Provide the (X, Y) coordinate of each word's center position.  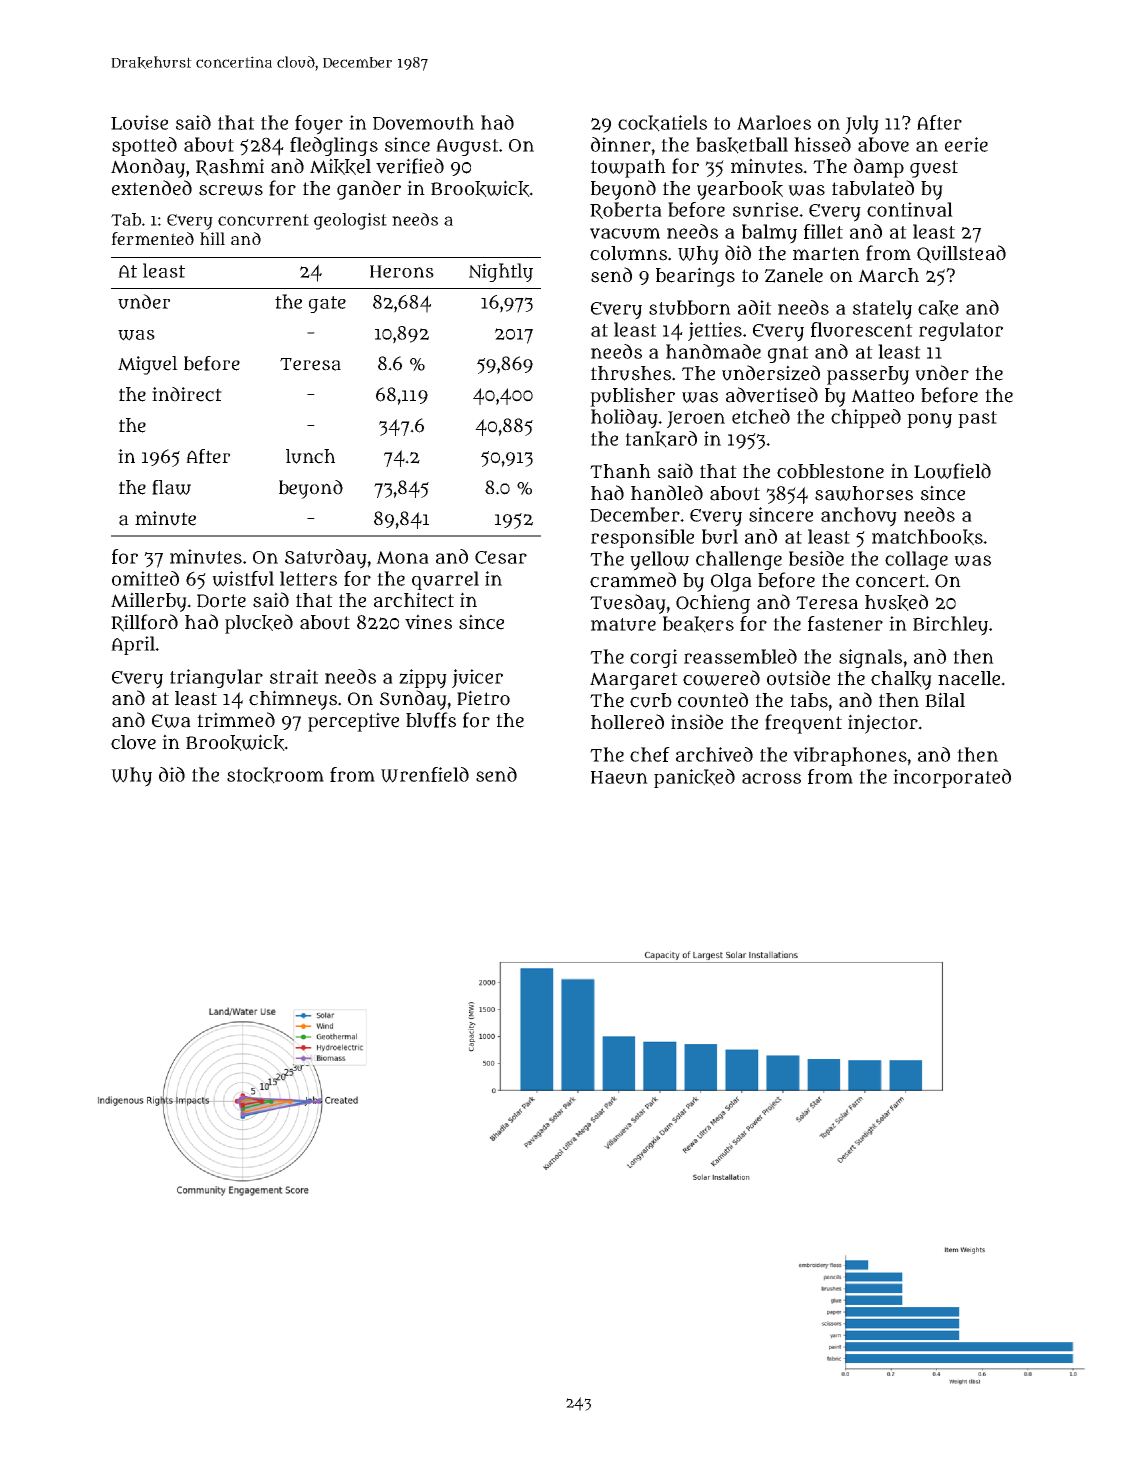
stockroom (275, 775)
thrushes (631, 373)
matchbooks (927, 537)
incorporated (952, 778)
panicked (694, 778)
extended (152, 188)
